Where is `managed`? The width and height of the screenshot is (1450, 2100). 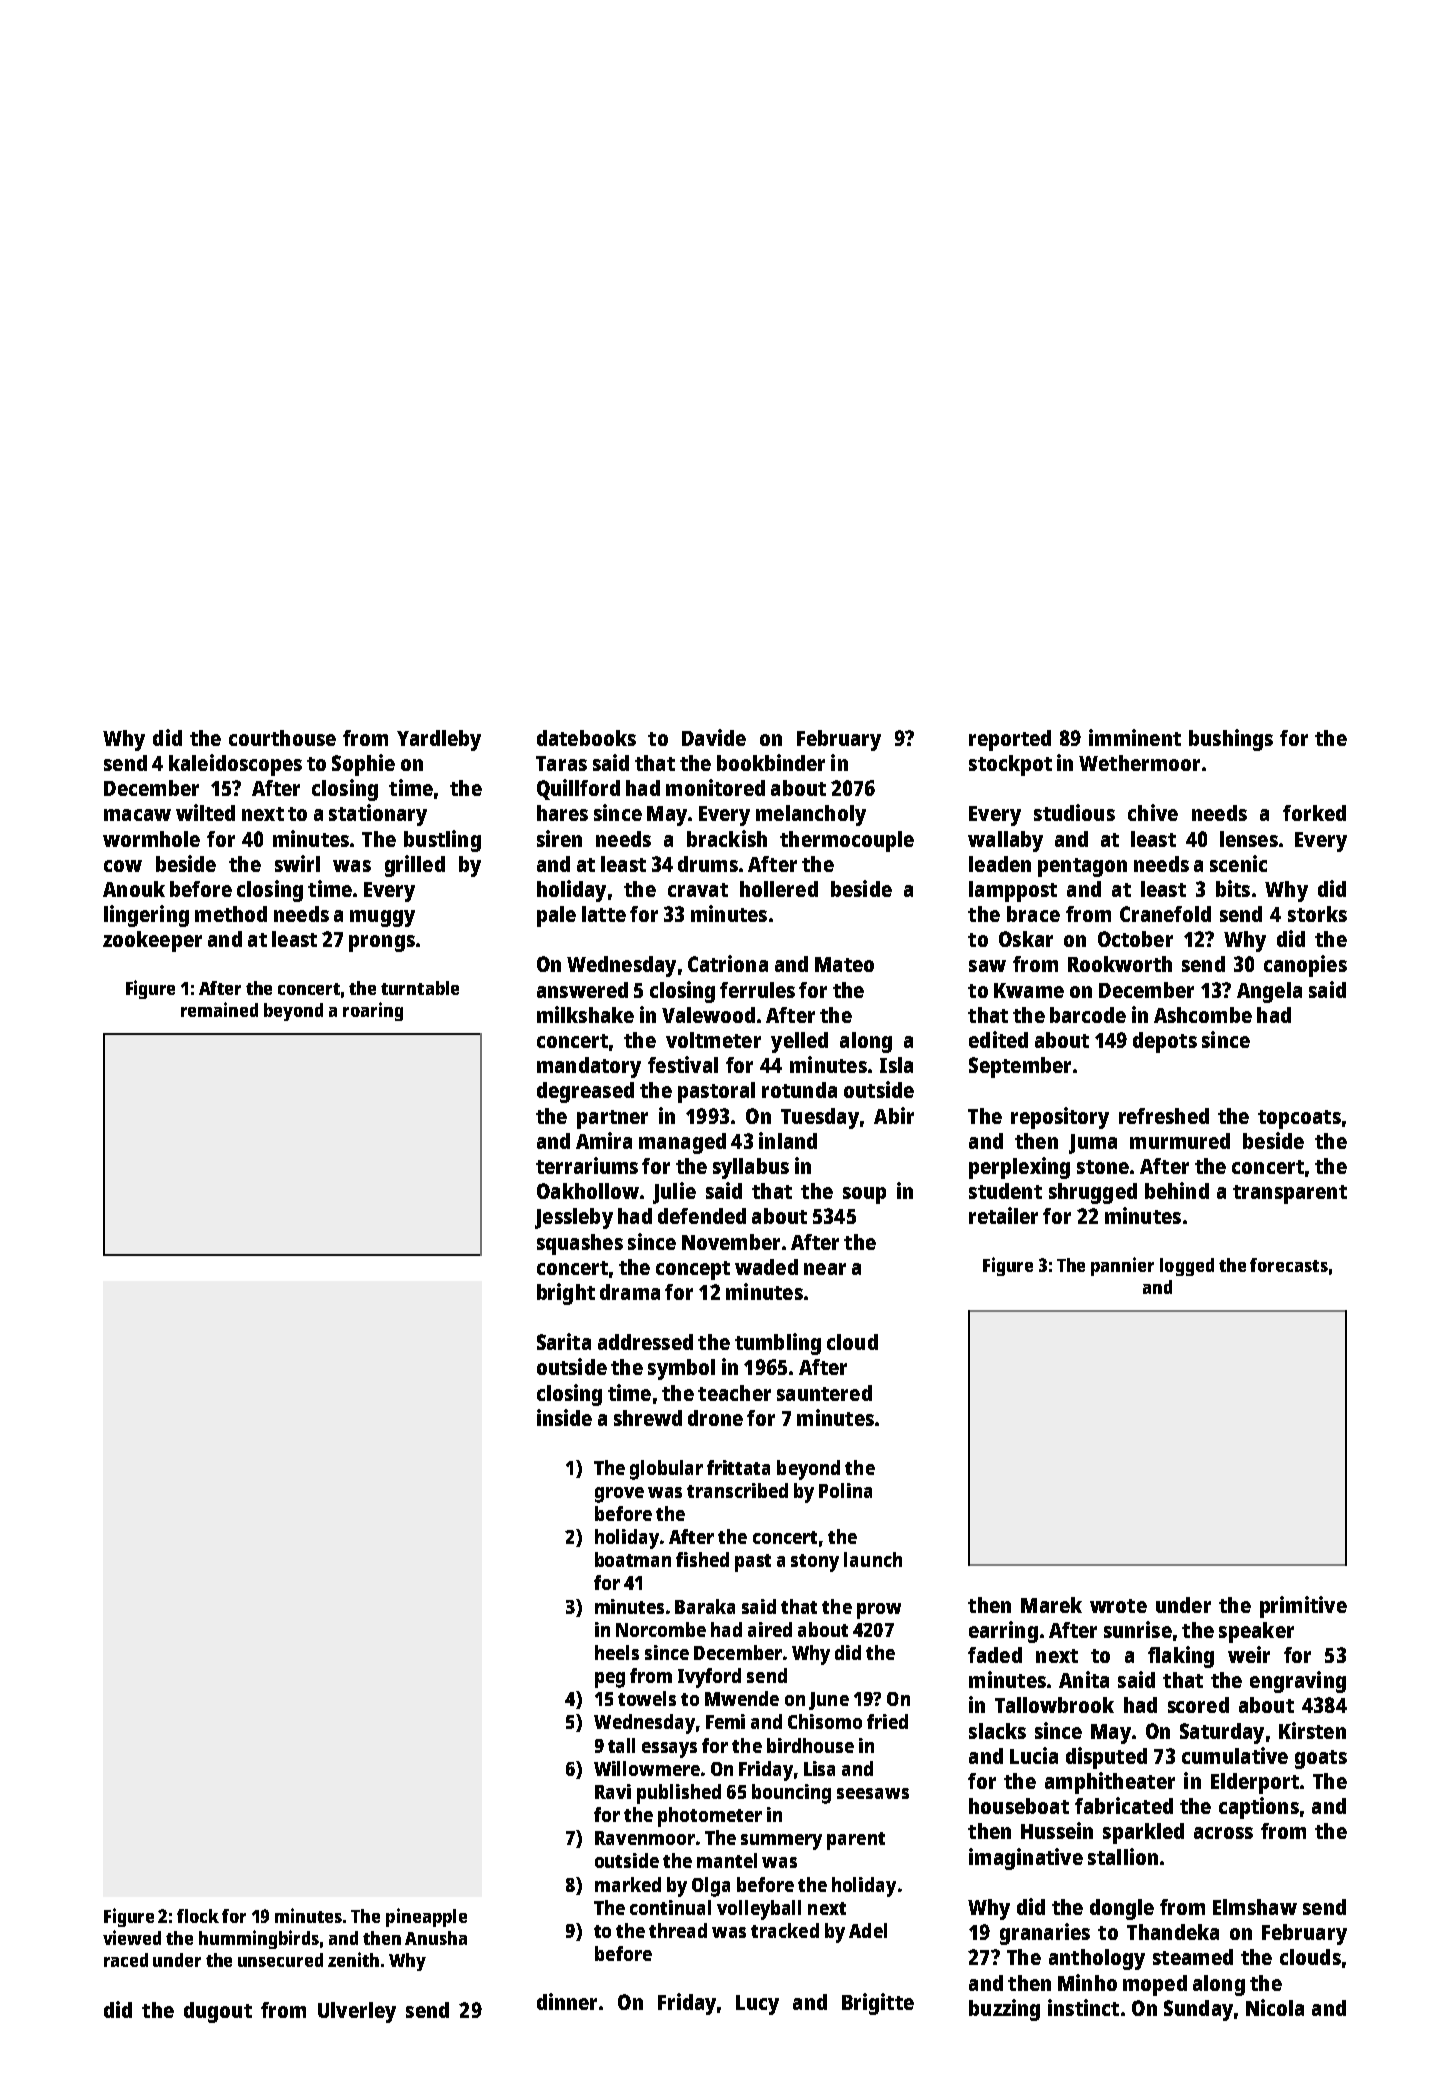
managed is located at coordinates (682, 1143).
